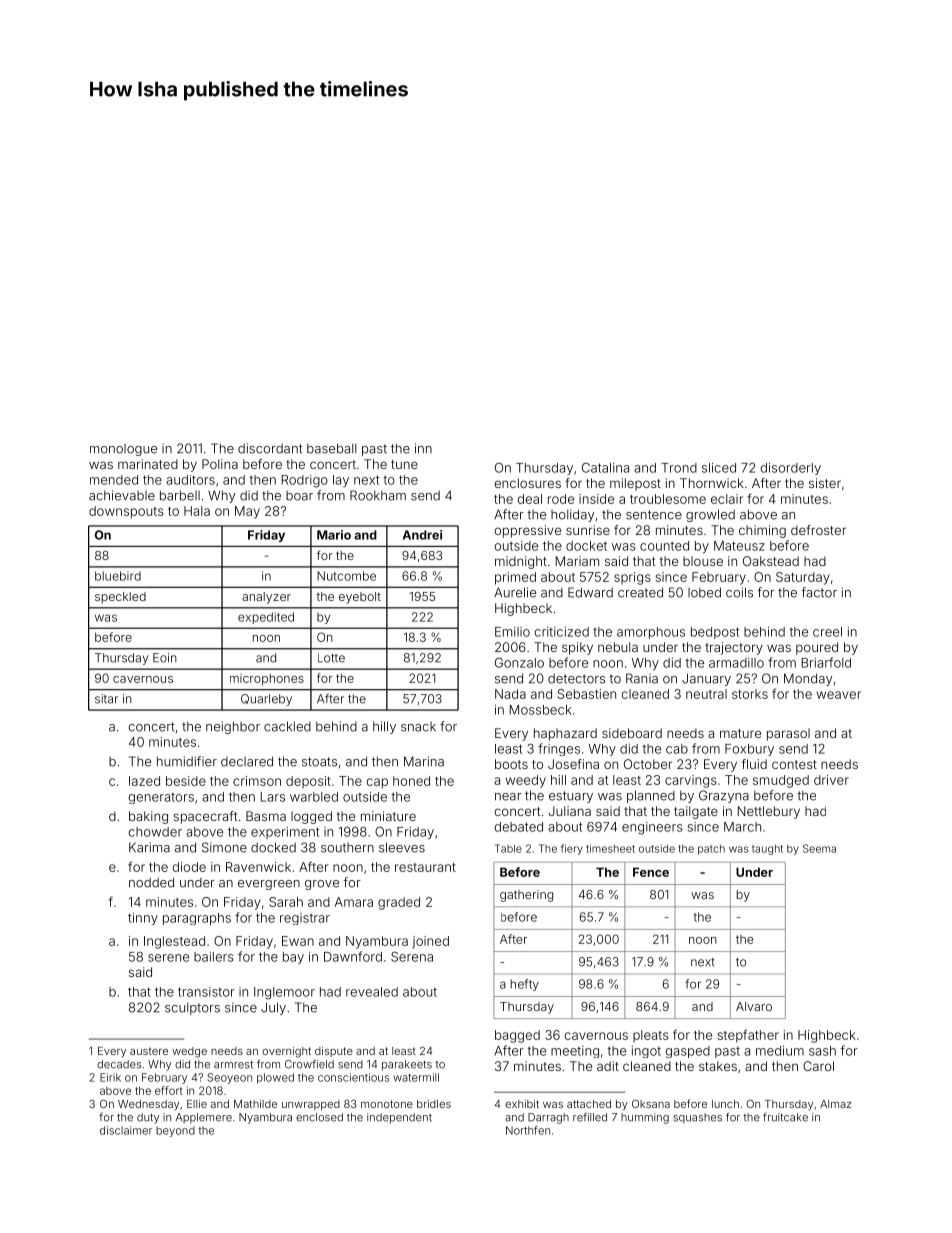 This screenshot has width=952, height=1233. I want to click on auditors, so click(190, 480).
